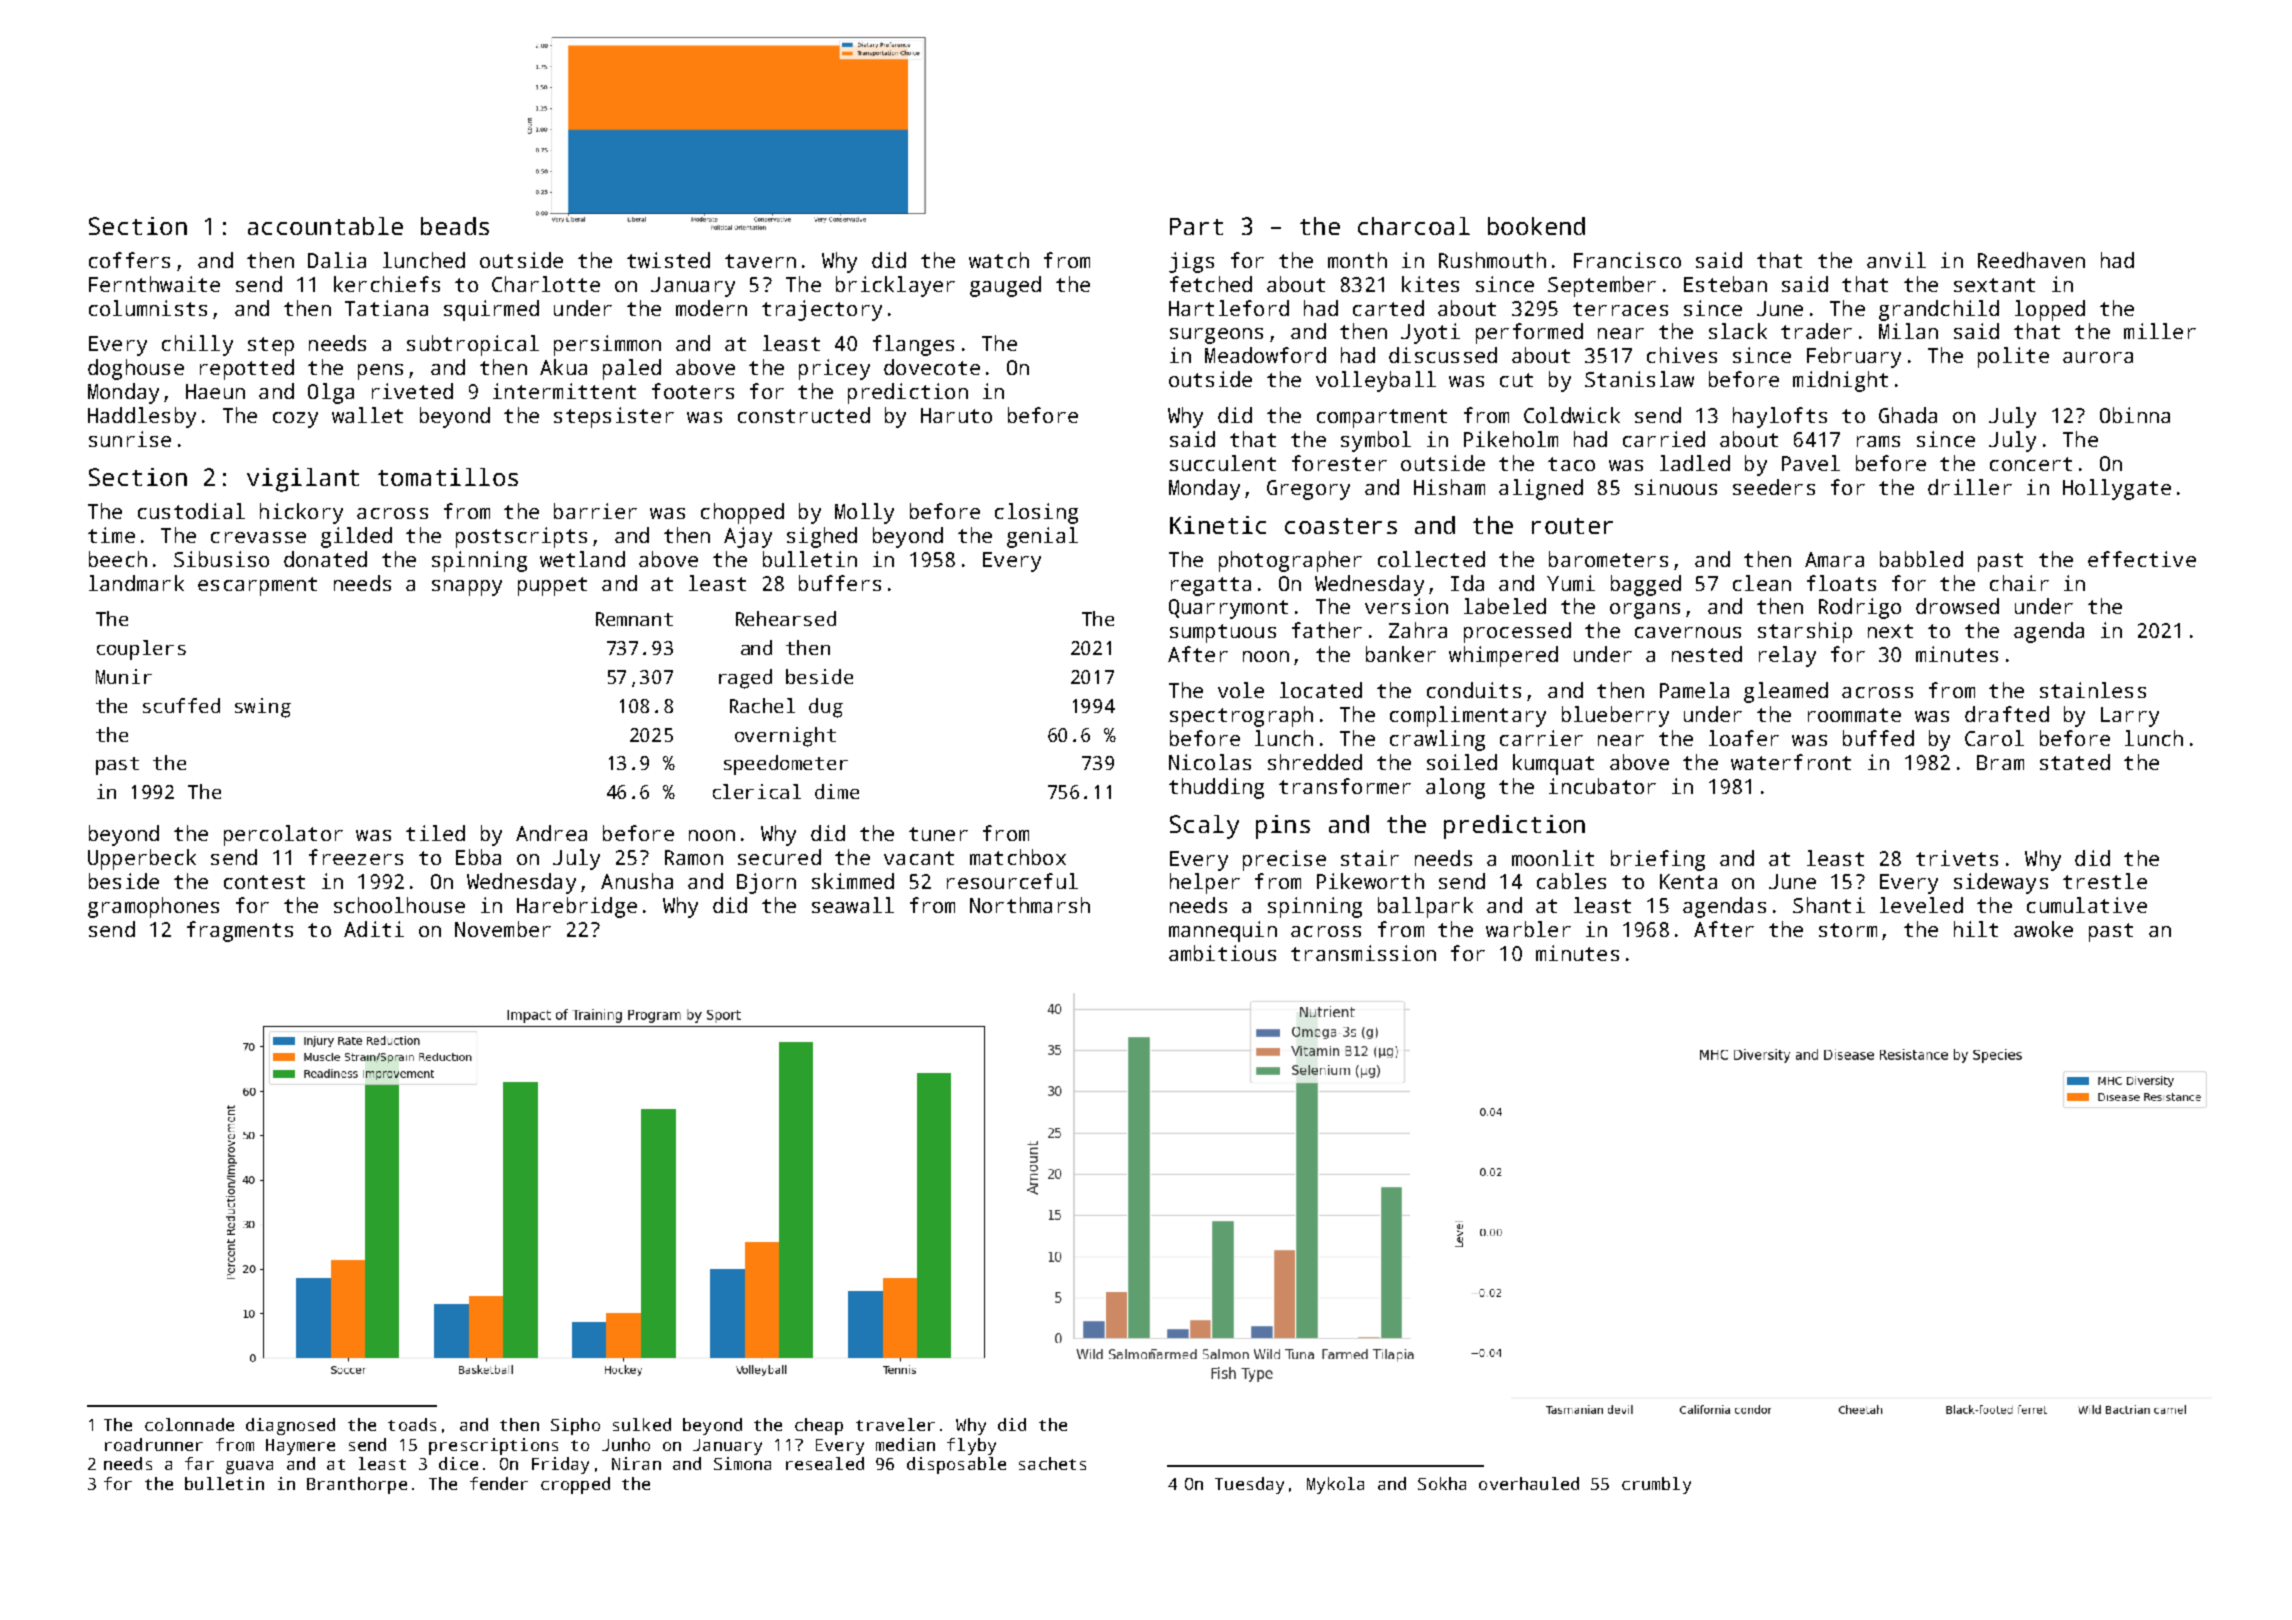 This screenshot has height=1620, width=2292. Describe the element at coordinates (895, 1424) in the screenshot. I see `traveler` at that location.
